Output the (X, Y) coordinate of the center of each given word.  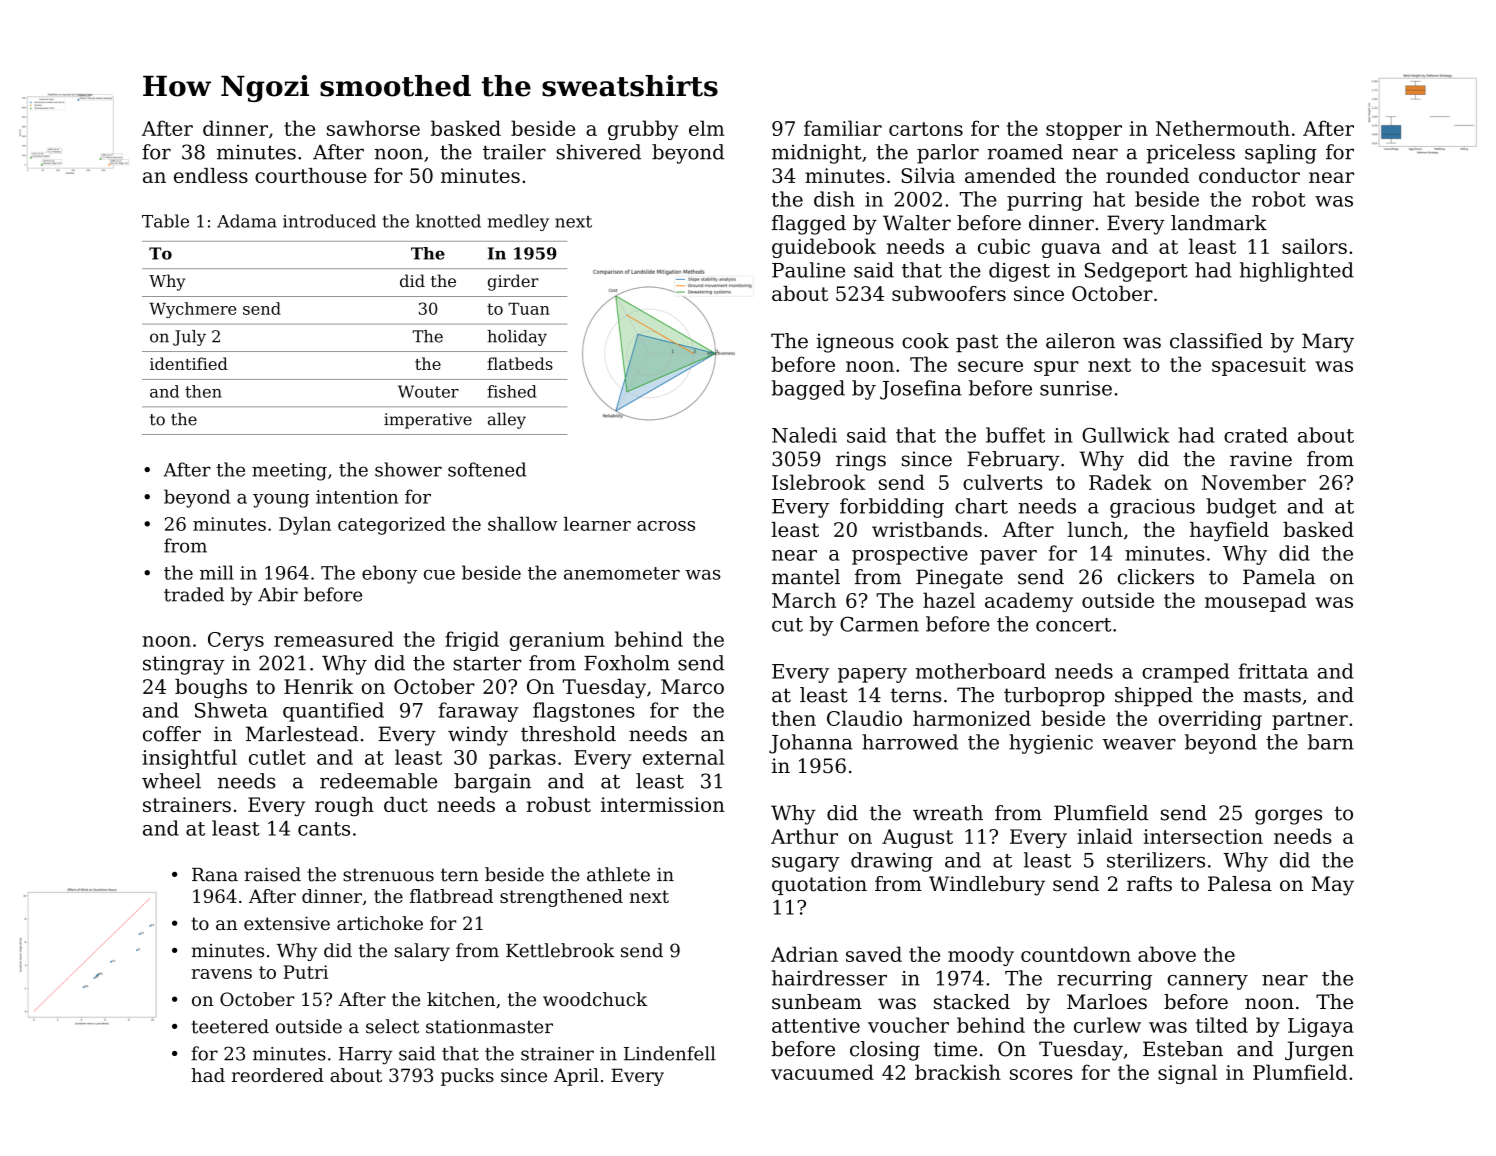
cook (925, 341)
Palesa (1240, 884)
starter (487, 664)
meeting (289, 472)
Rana (215, 875)
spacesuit (1259, 366)
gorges (1288, 817)
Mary (1328, 343)
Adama (247, 221)
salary (422, 952)
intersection (1203, 836)
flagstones (584, 712)
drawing (892, 862)
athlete (618, 874)
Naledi (804, 435)
